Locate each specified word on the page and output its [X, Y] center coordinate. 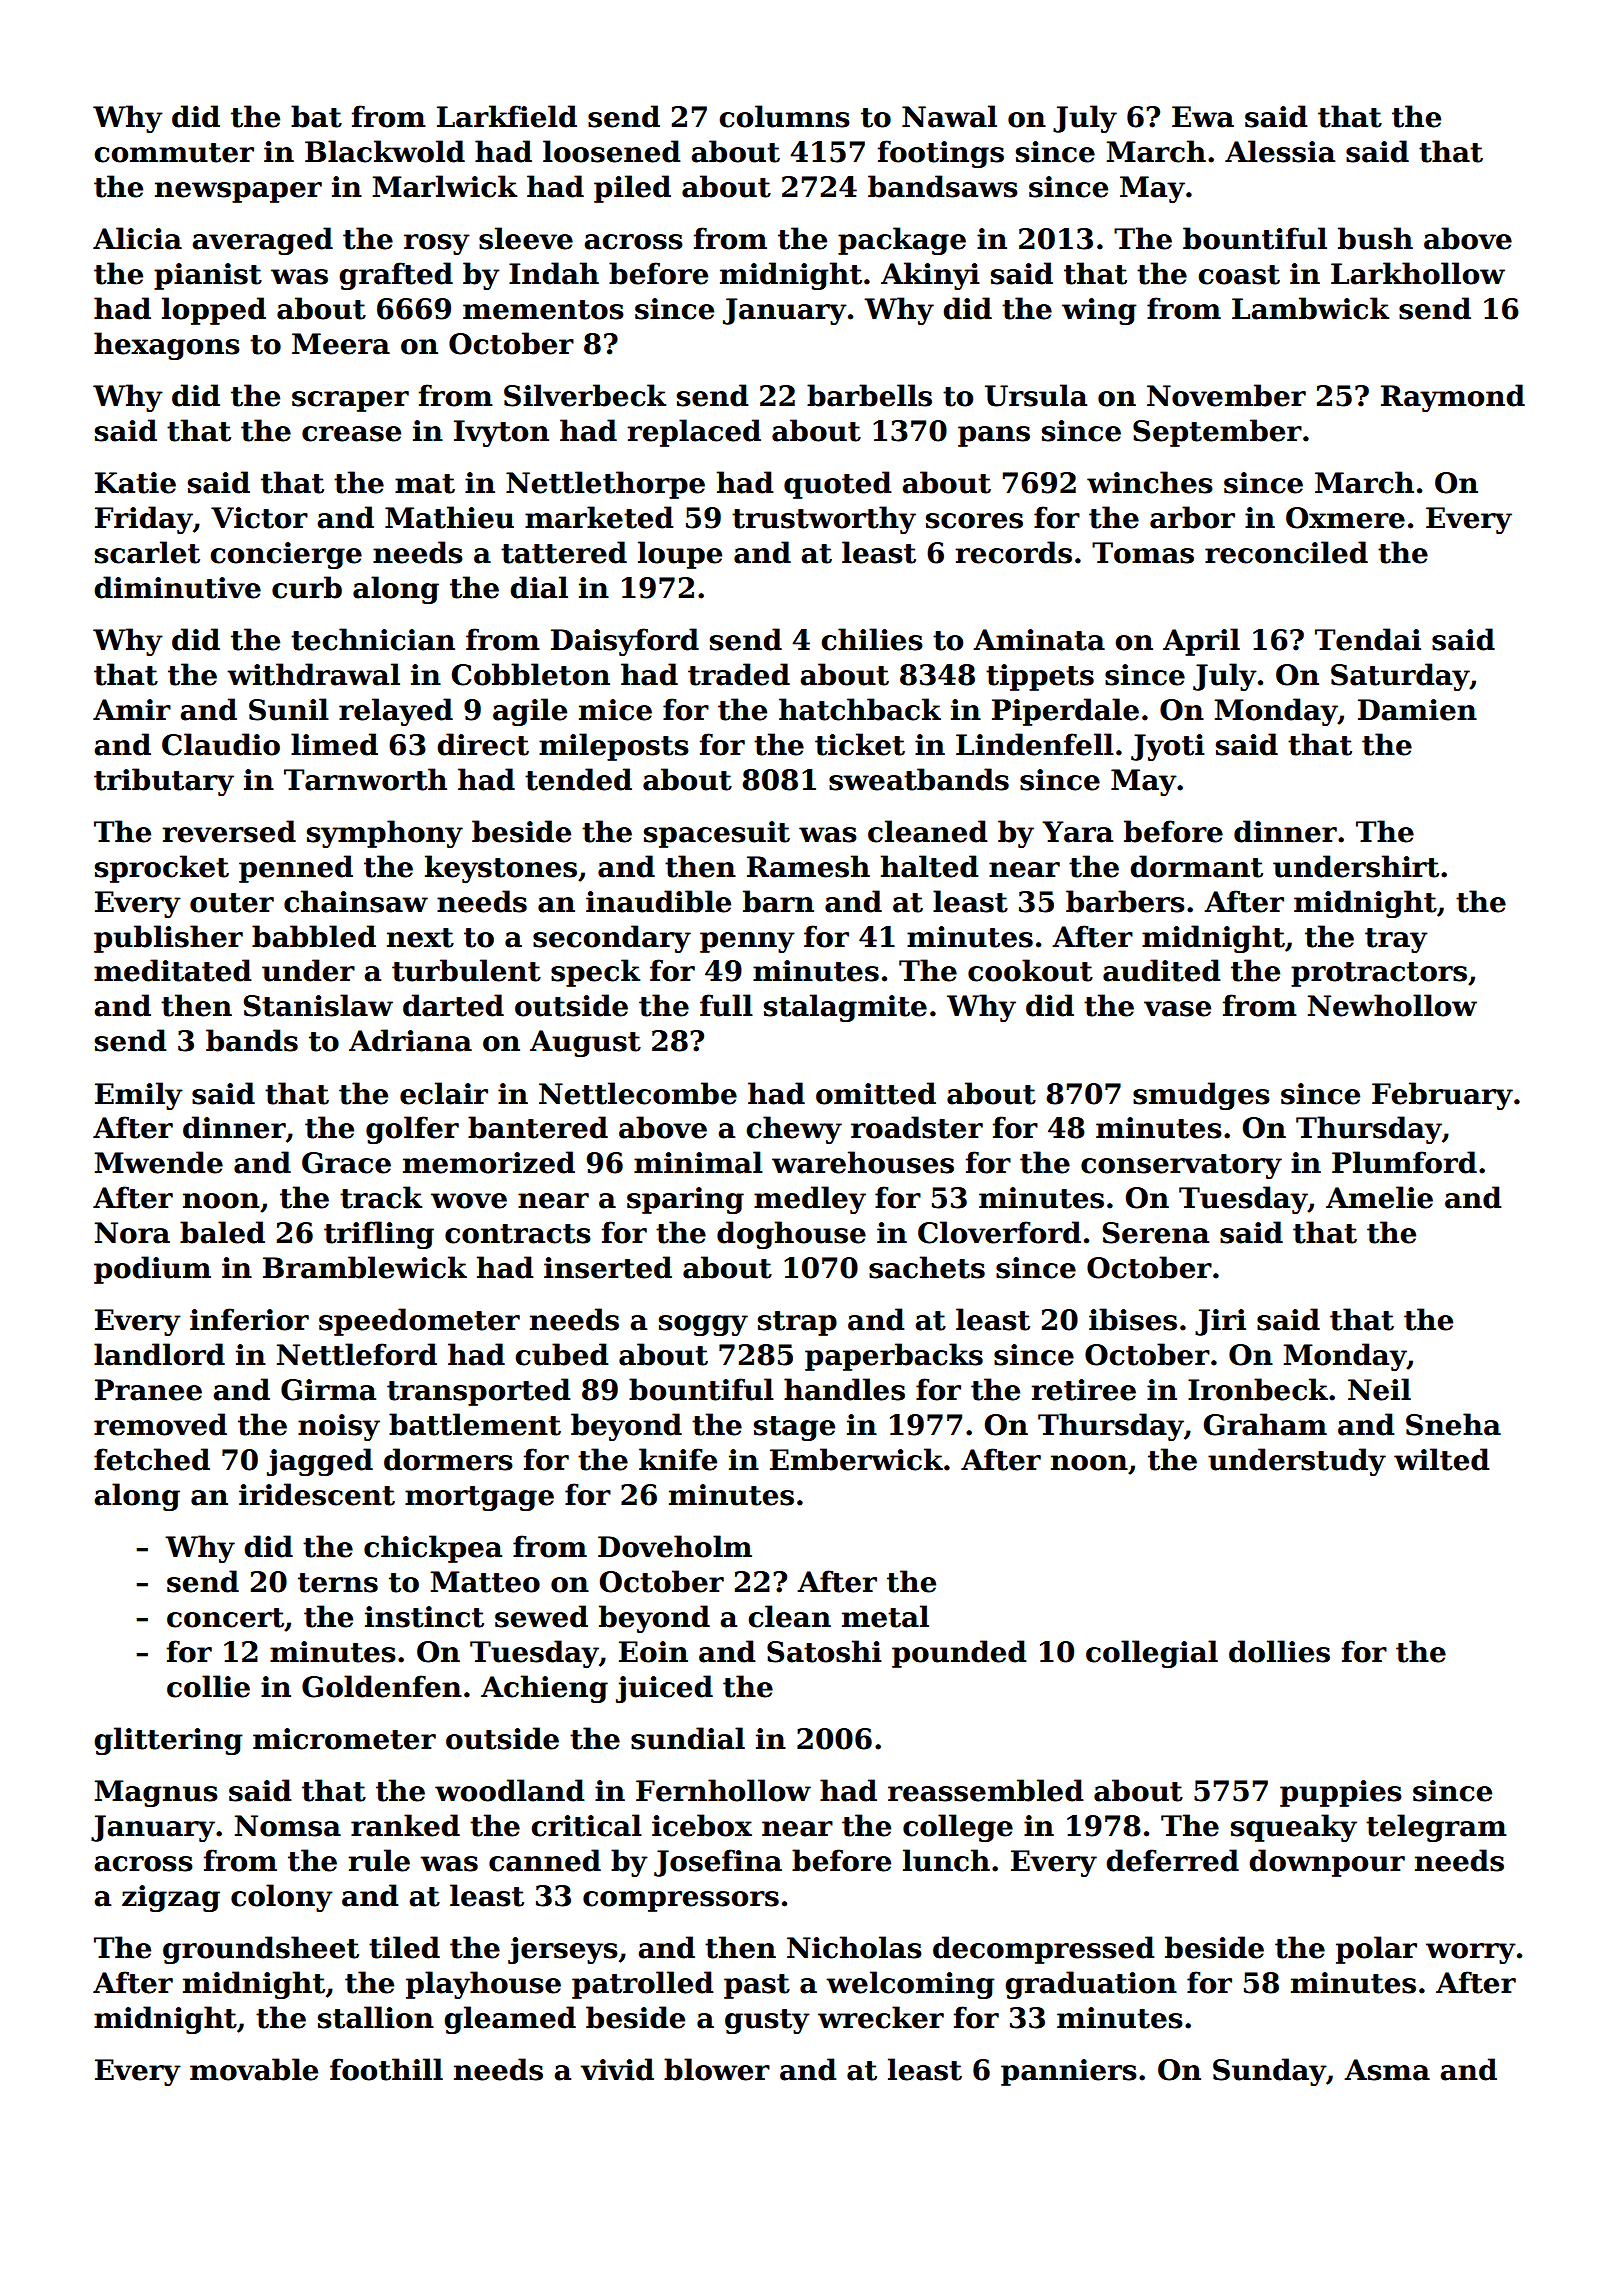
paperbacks [894, 1357]
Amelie [1379, 1197]
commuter [174, 153]
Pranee [148, 1390]
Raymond [1453, 398]
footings [941, 154]
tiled [404, 1947]
